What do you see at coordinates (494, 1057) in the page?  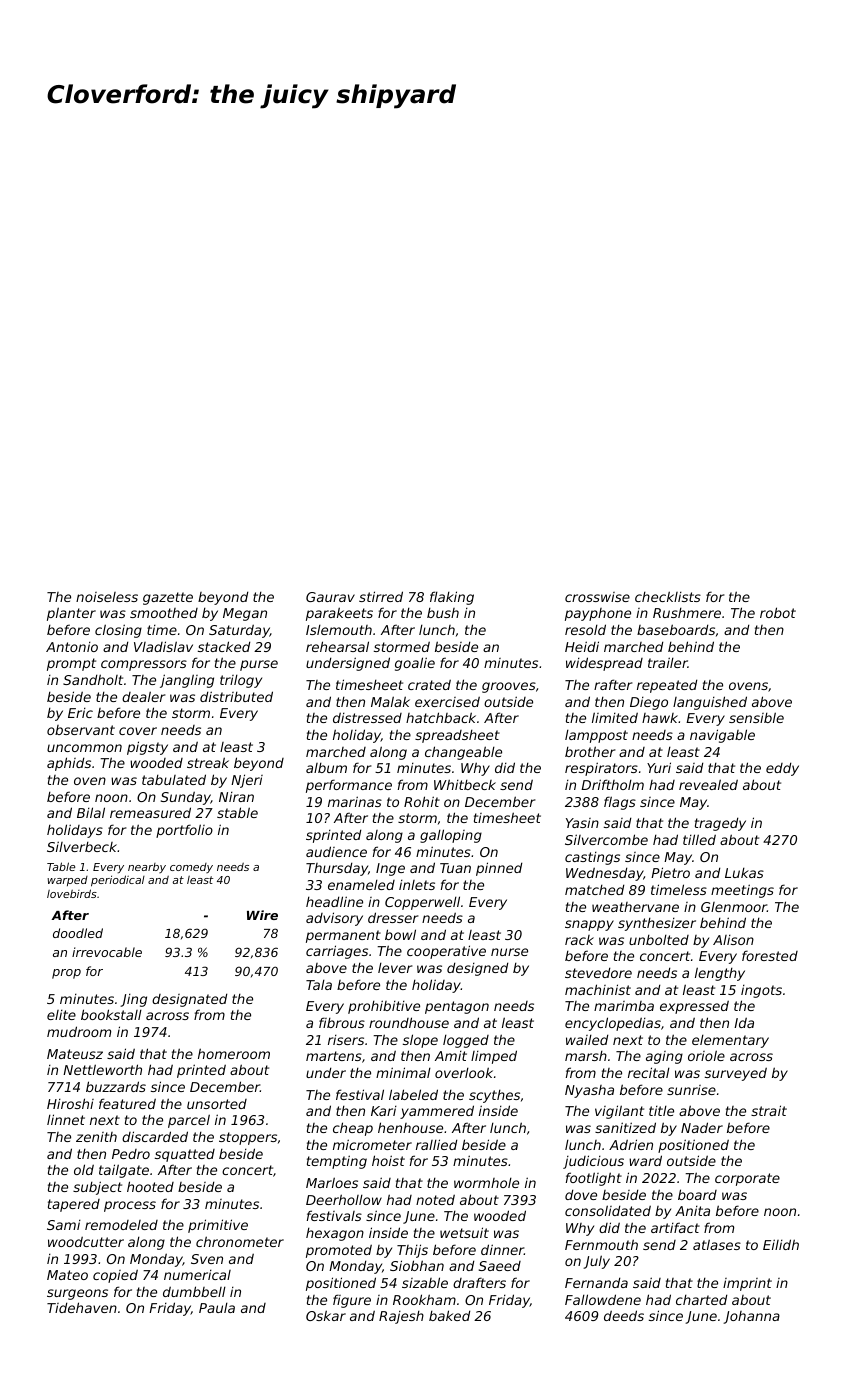 I see `limped` at bounding box center [494, 1057].
